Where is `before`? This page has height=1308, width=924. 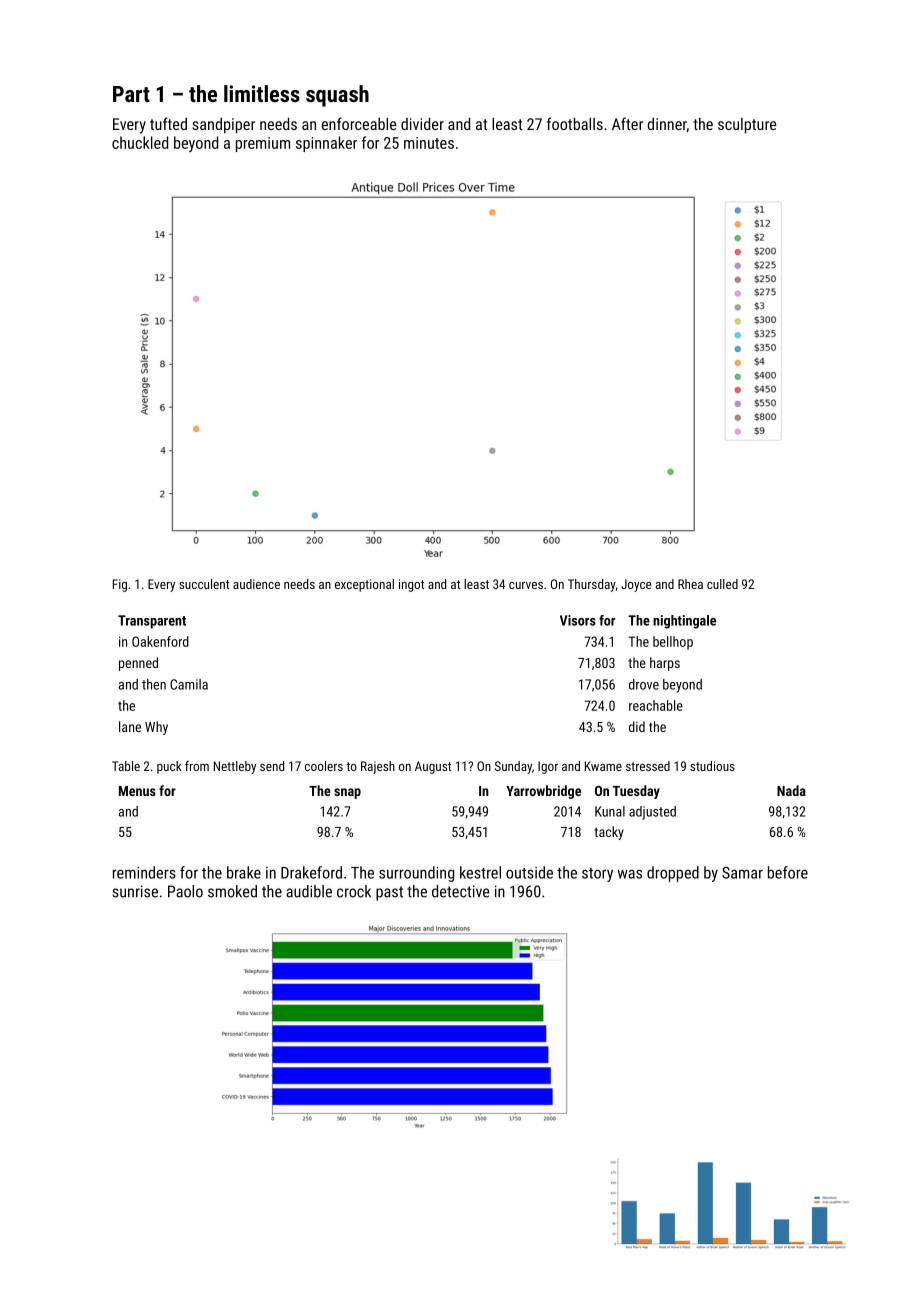
before is located at coordinates (788, 872).
